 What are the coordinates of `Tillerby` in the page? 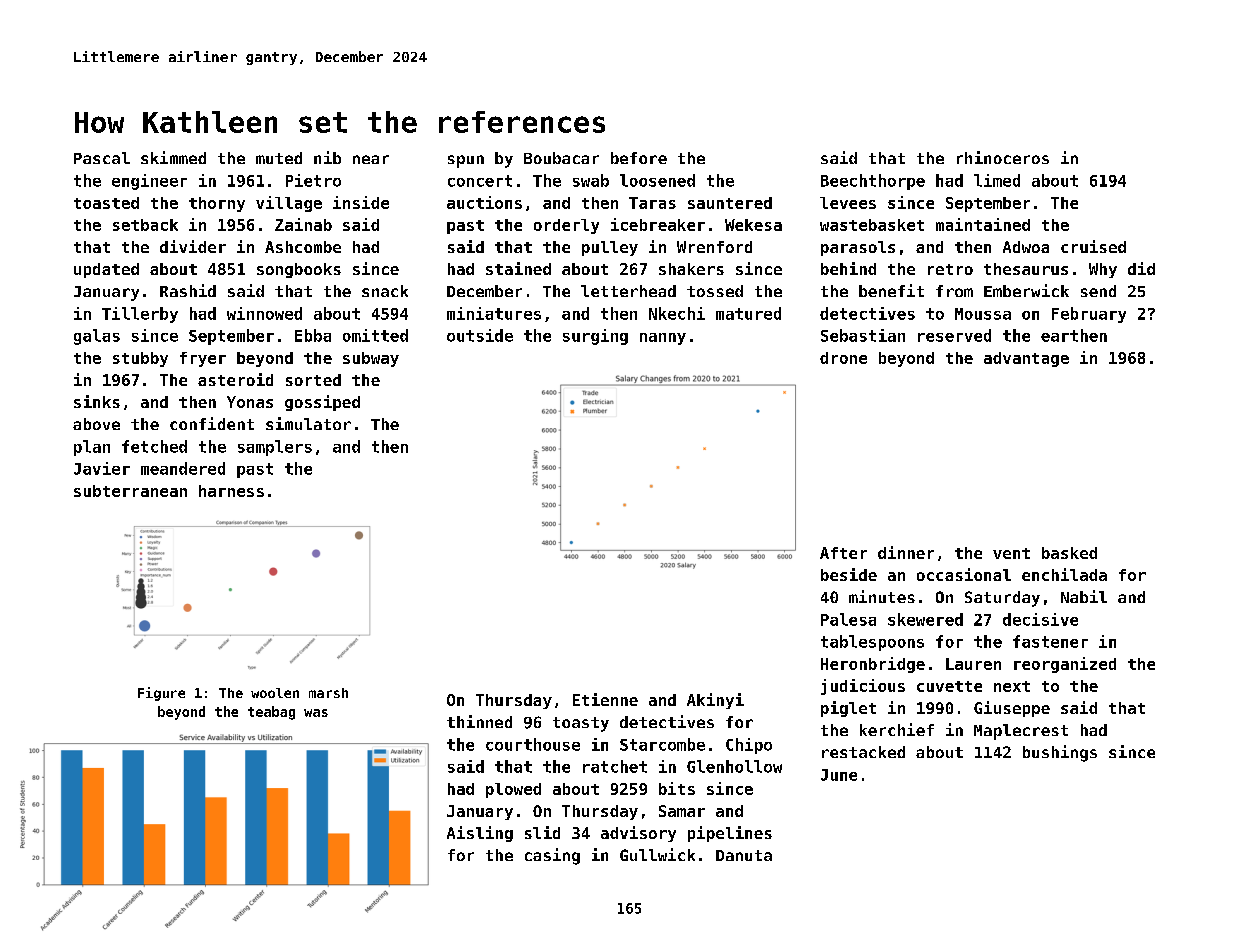 It's located at (140, 315).
